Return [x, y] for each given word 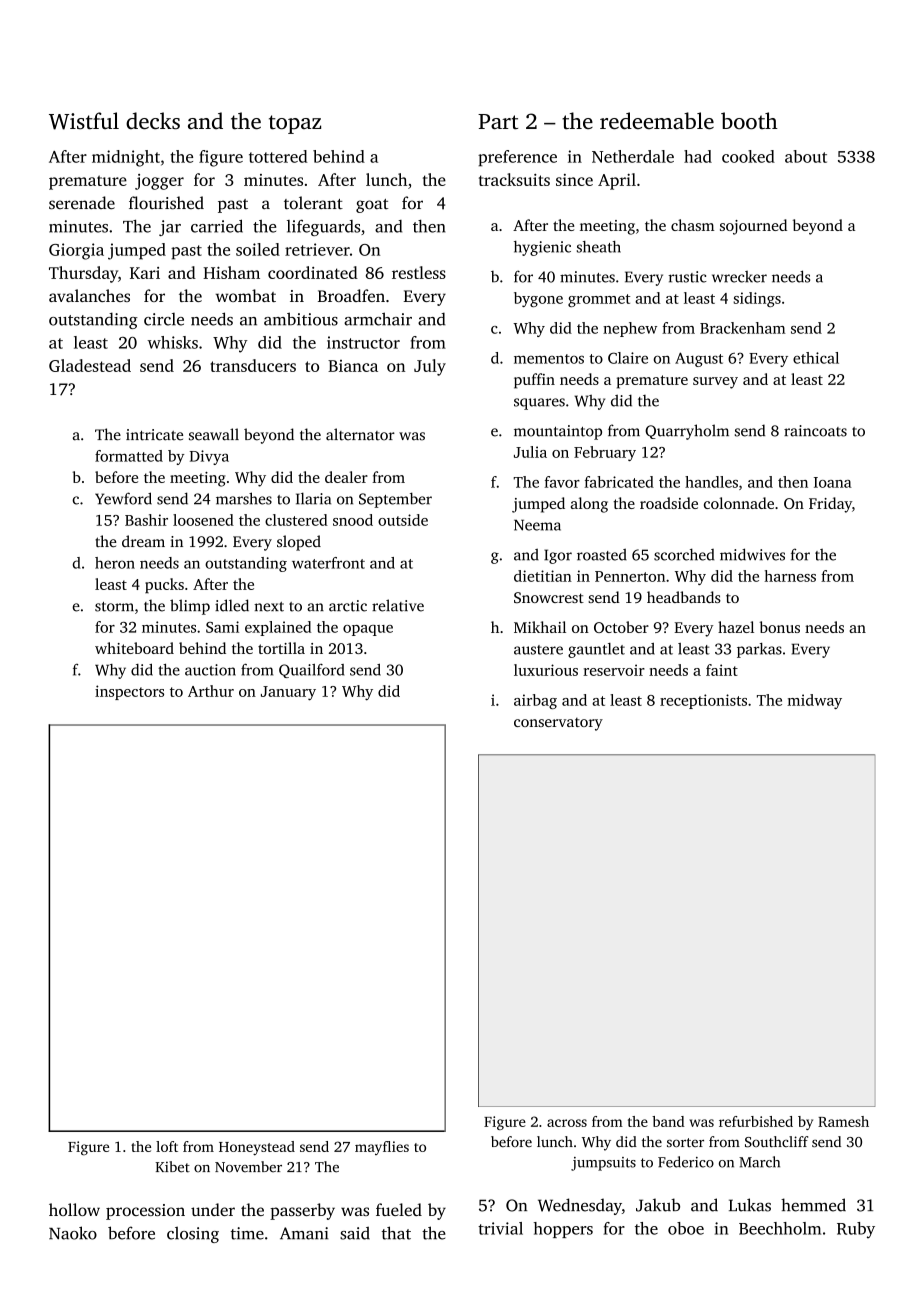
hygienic [542, 248]
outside [403, 520]
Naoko [73, 1233]
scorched [684, 554]
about [806, 156]
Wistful [84, 121]
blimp [190, 607]
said [355, 1233]
